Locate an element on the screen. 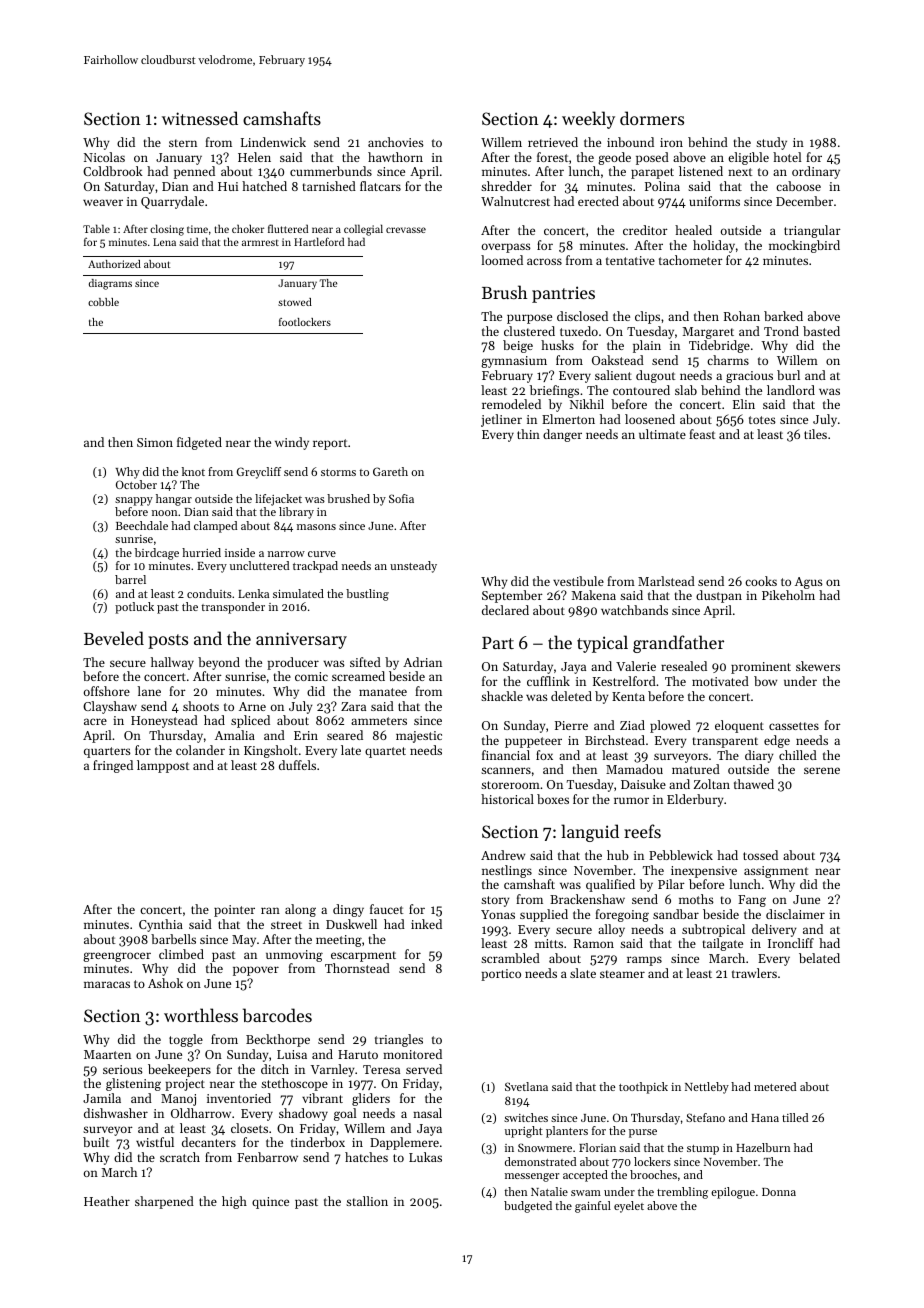 This screenshot has width=924, height=1308. dormers is located at coordinates (652, 118).
